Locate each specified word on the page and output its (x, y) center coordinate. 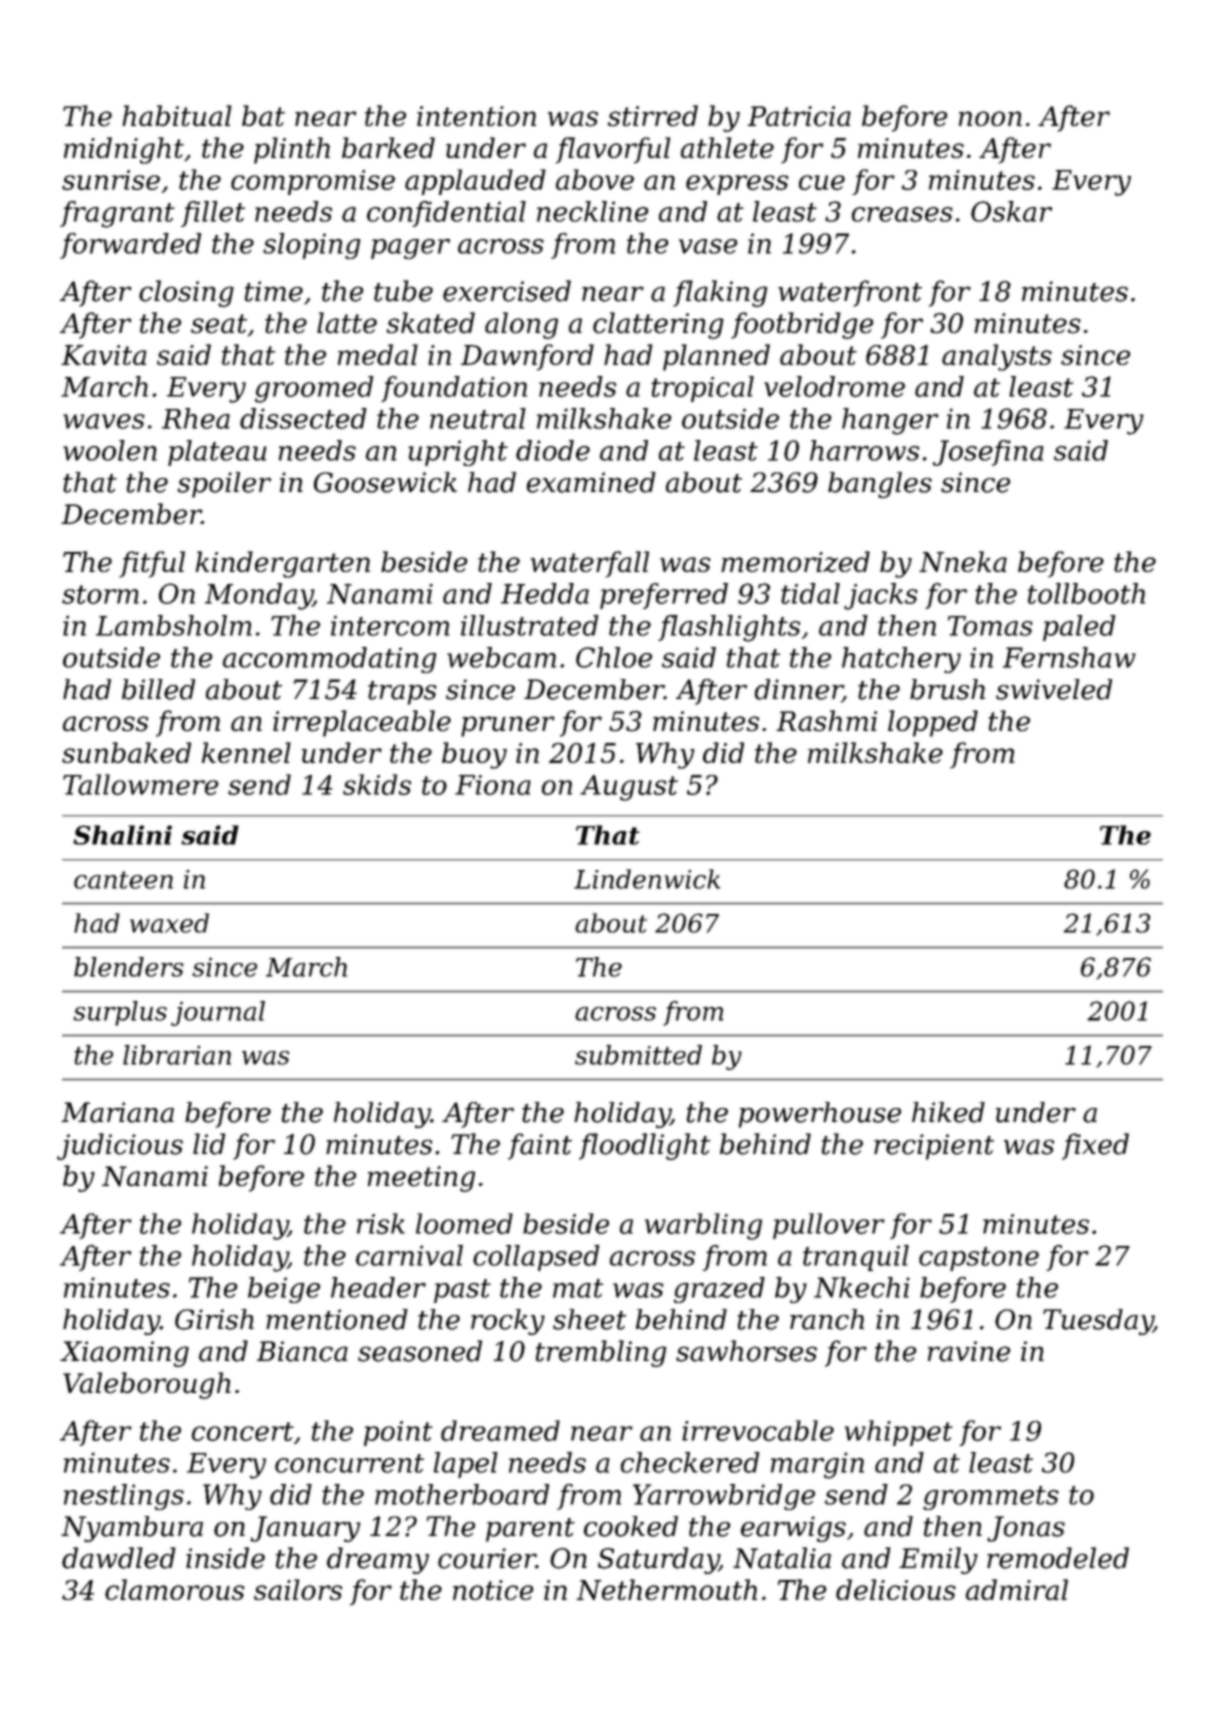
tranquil (856, 1258)
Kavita (104, 355)
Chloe (614, 657)
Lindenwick (647, 879)
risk (381, 1223)
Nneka (963, 561)
